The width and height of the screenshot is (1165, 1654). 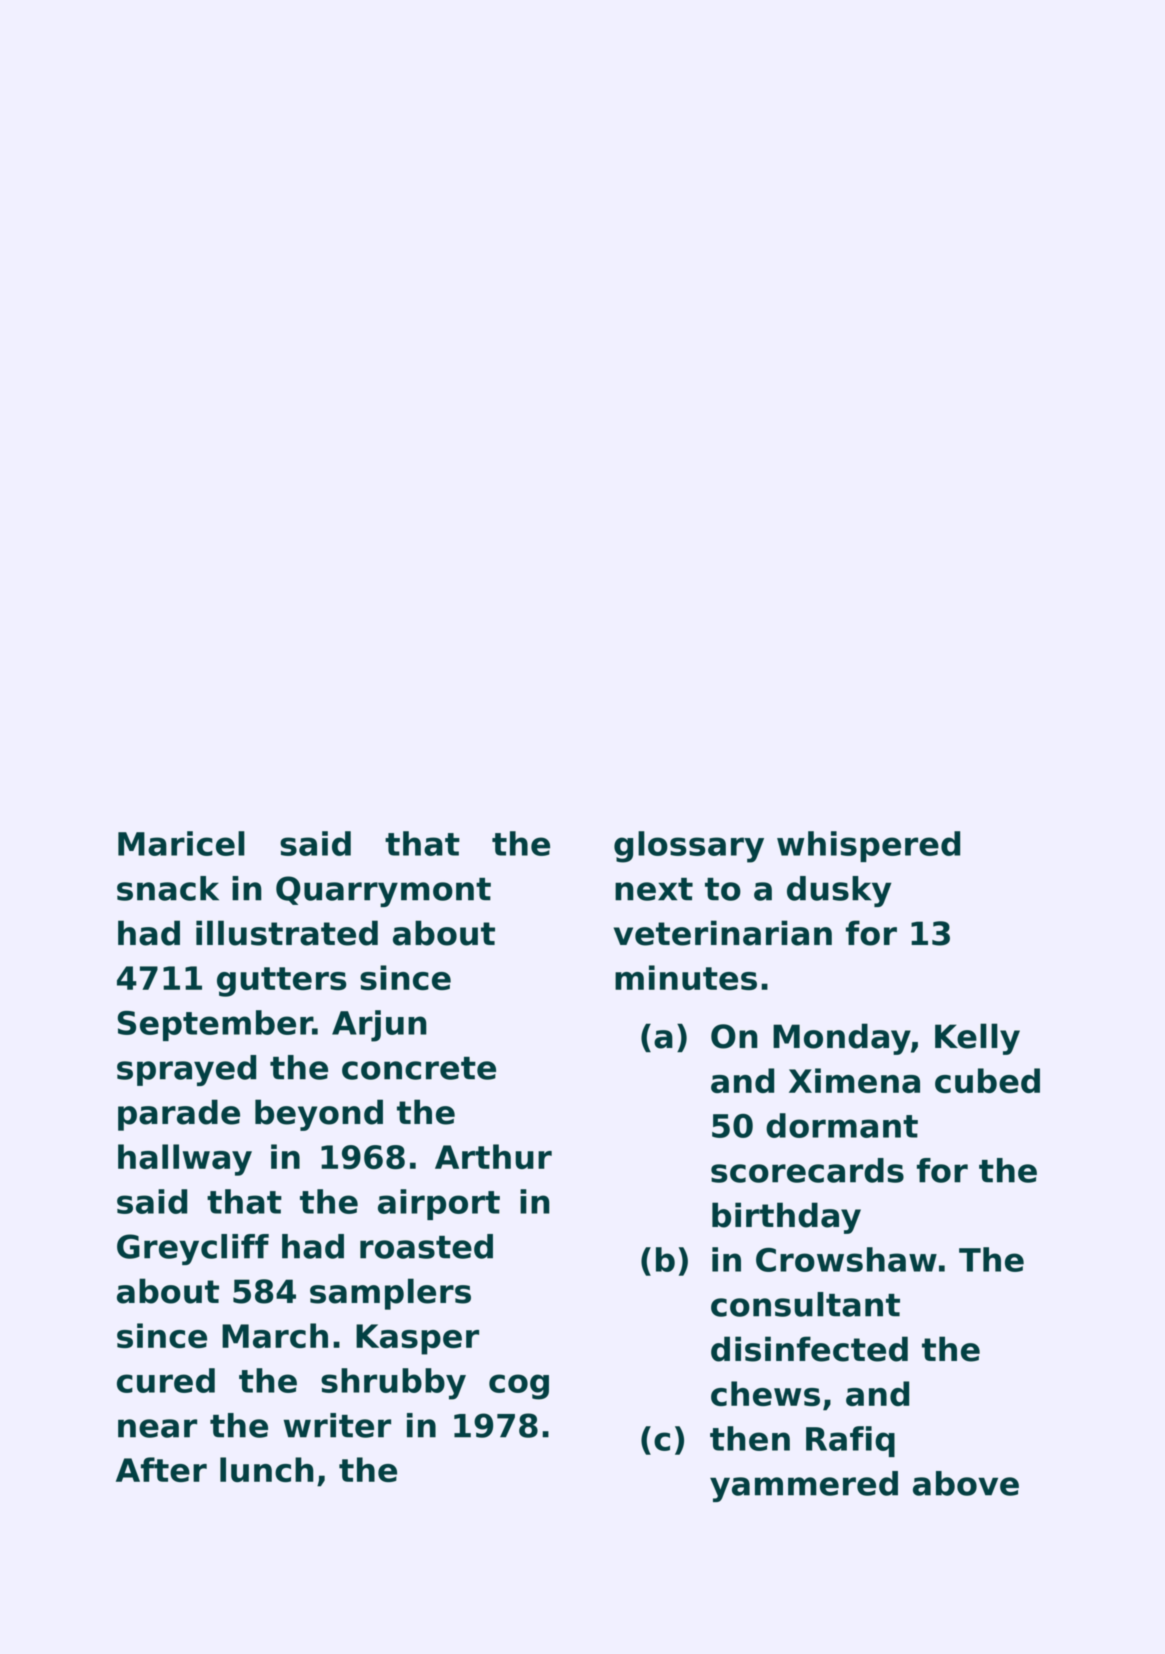 What do you see at coordinates (390, 1294) in the screenshot?
I see `samplers` at bounding box center [390, 1294].
